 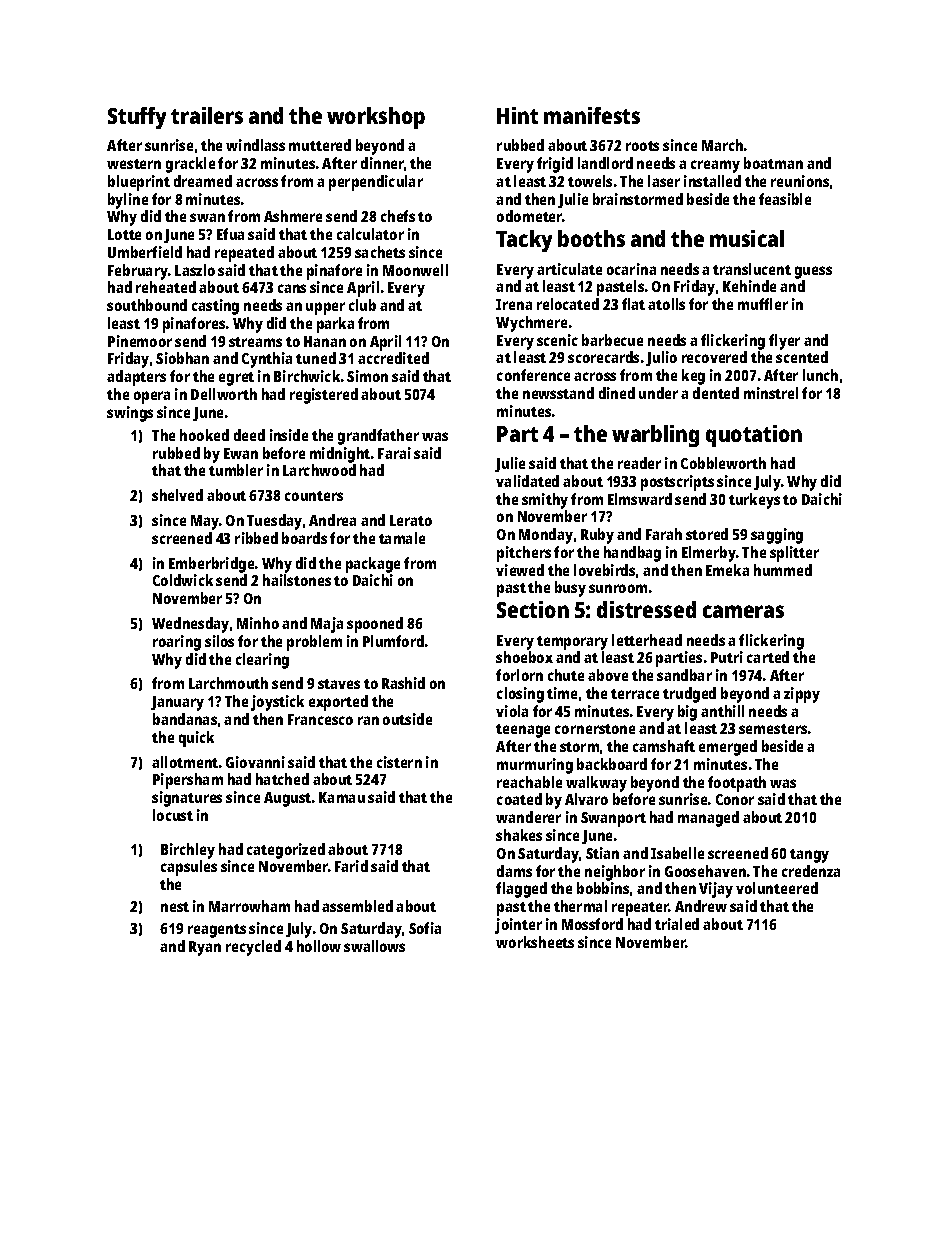 What do you see at coordinates (378, 437) in the screenshot?
I see `grandfather` at bounding box center [378, 437].
